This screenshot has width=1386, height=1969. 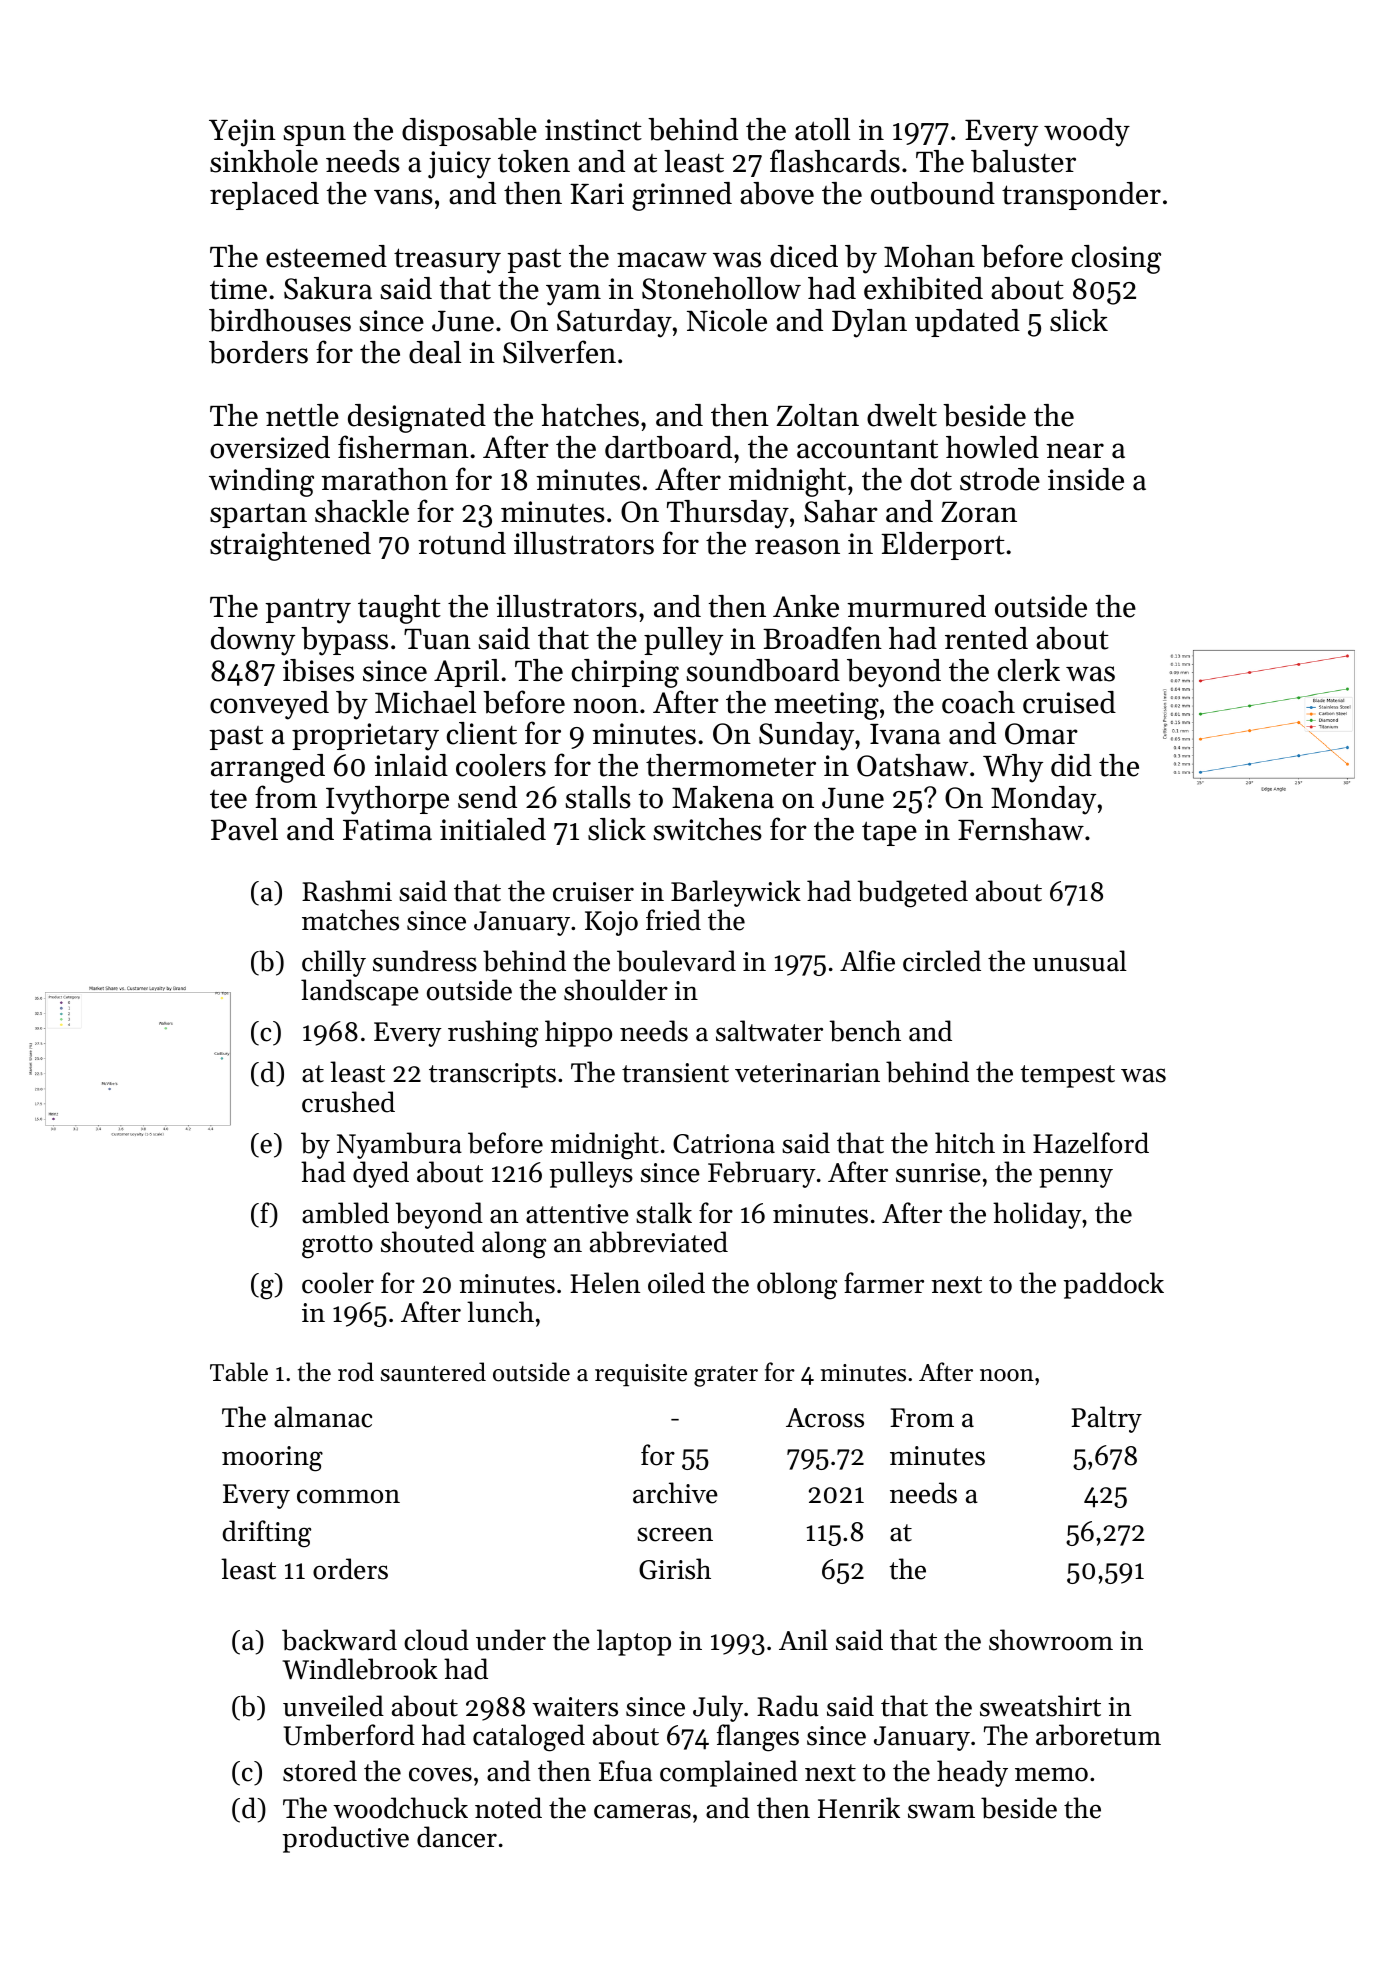 I want to click on reason, so click(x=797, y=547).
